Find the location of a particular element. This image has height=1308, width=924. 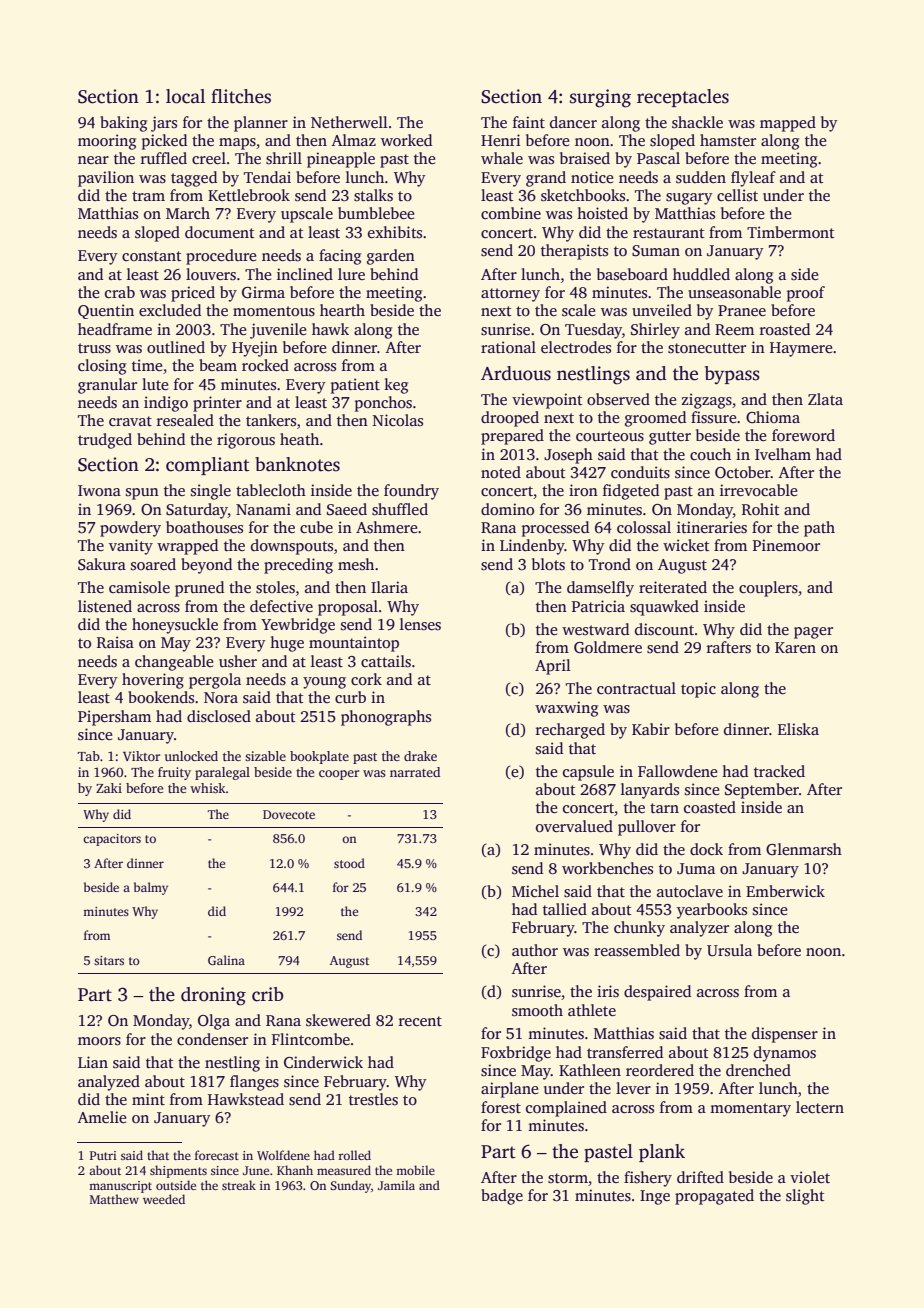

flyleaf is located at coordinates (753, 179).
